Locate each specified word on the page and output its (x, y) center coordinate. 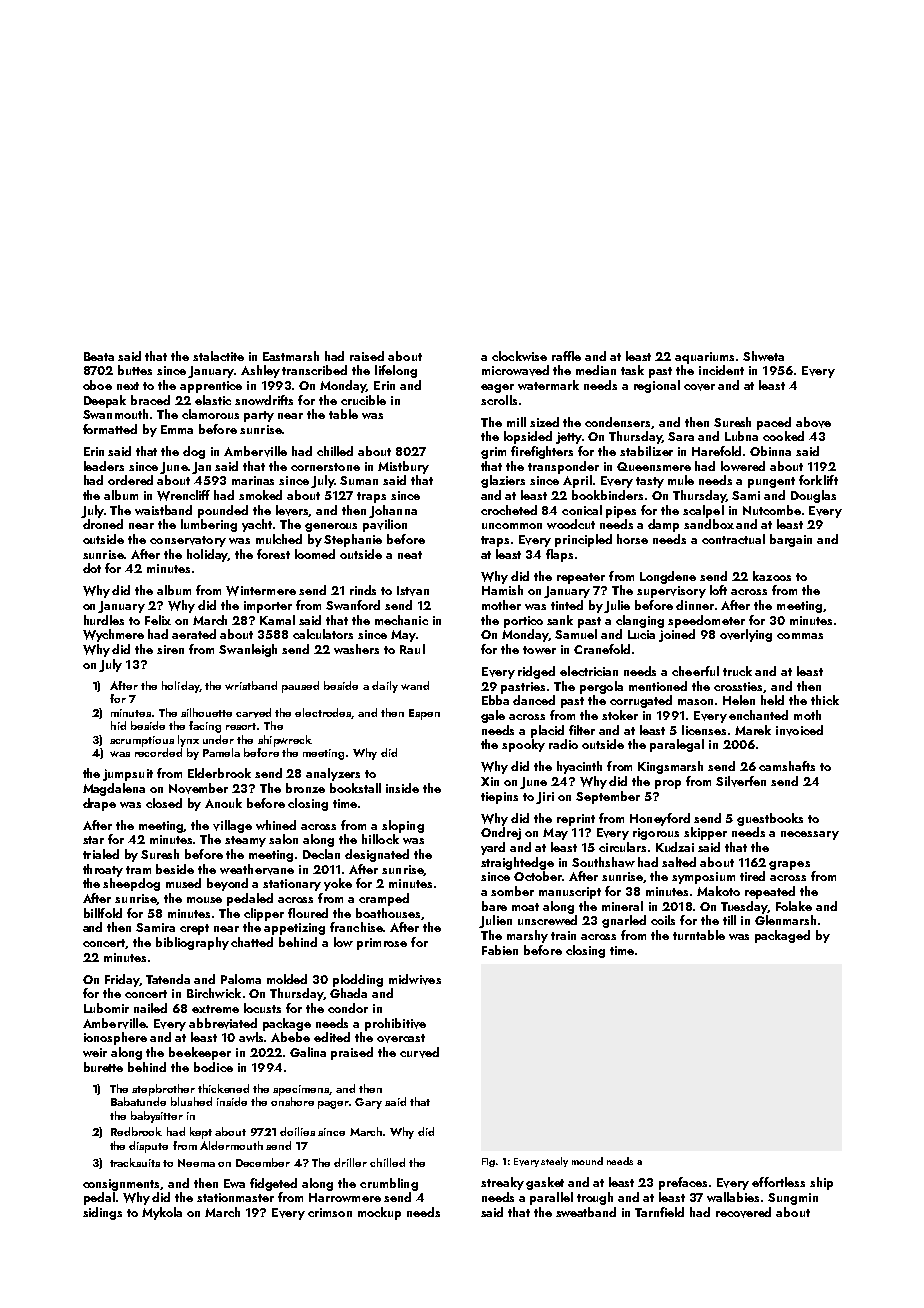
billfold (103, 913)
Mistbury (403, 467)
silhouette (206, 712)
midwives (415, 979)
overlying (746, 635)
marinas (253, 480)
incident (721, 370)
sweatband (586, 1212)
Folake (794, 906)
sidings (102, 1213)
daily (385, 687)
